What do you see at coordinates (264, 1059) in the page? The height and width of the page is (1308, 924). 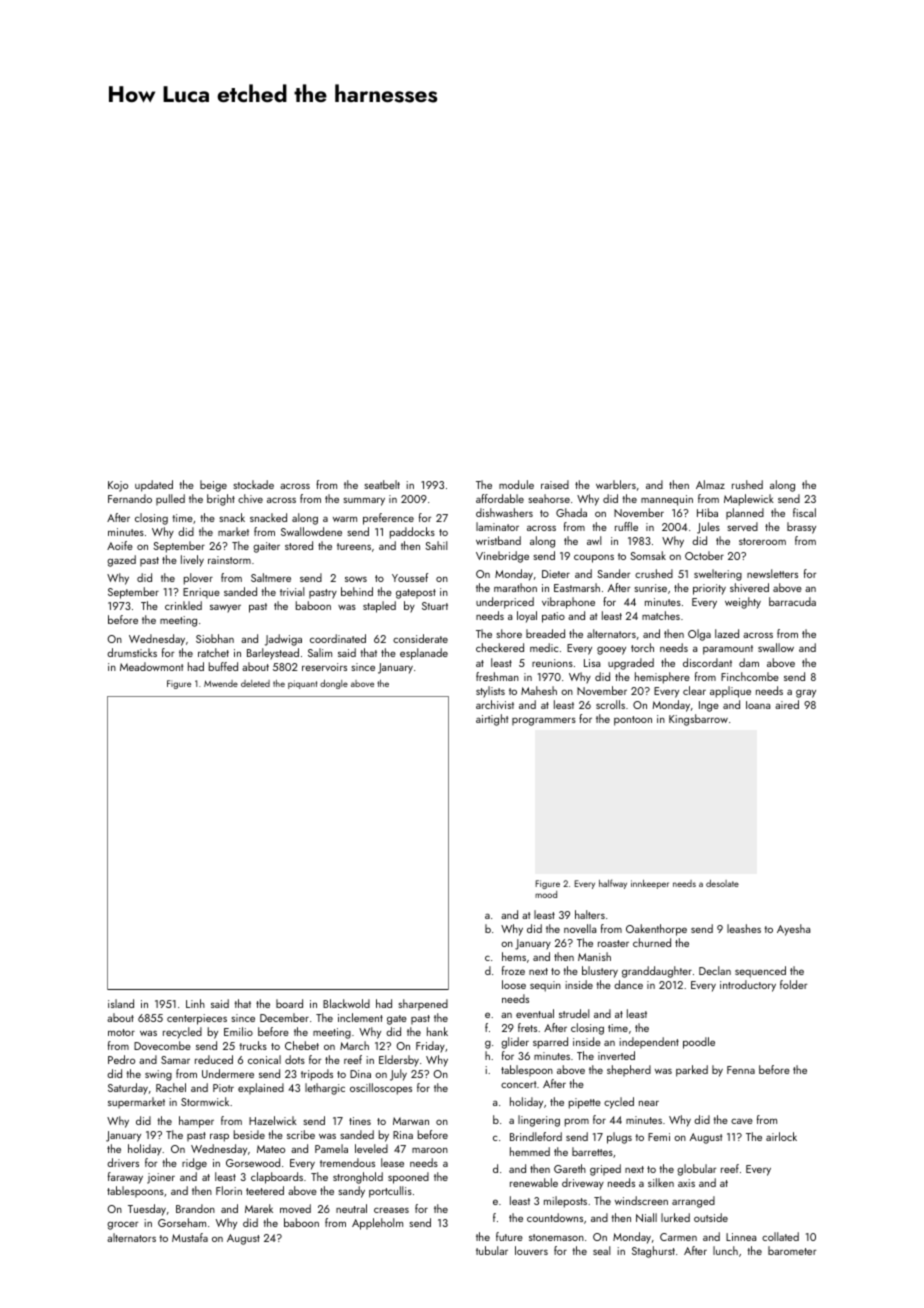 I see `conical` at bounding box center [264, 1059].
